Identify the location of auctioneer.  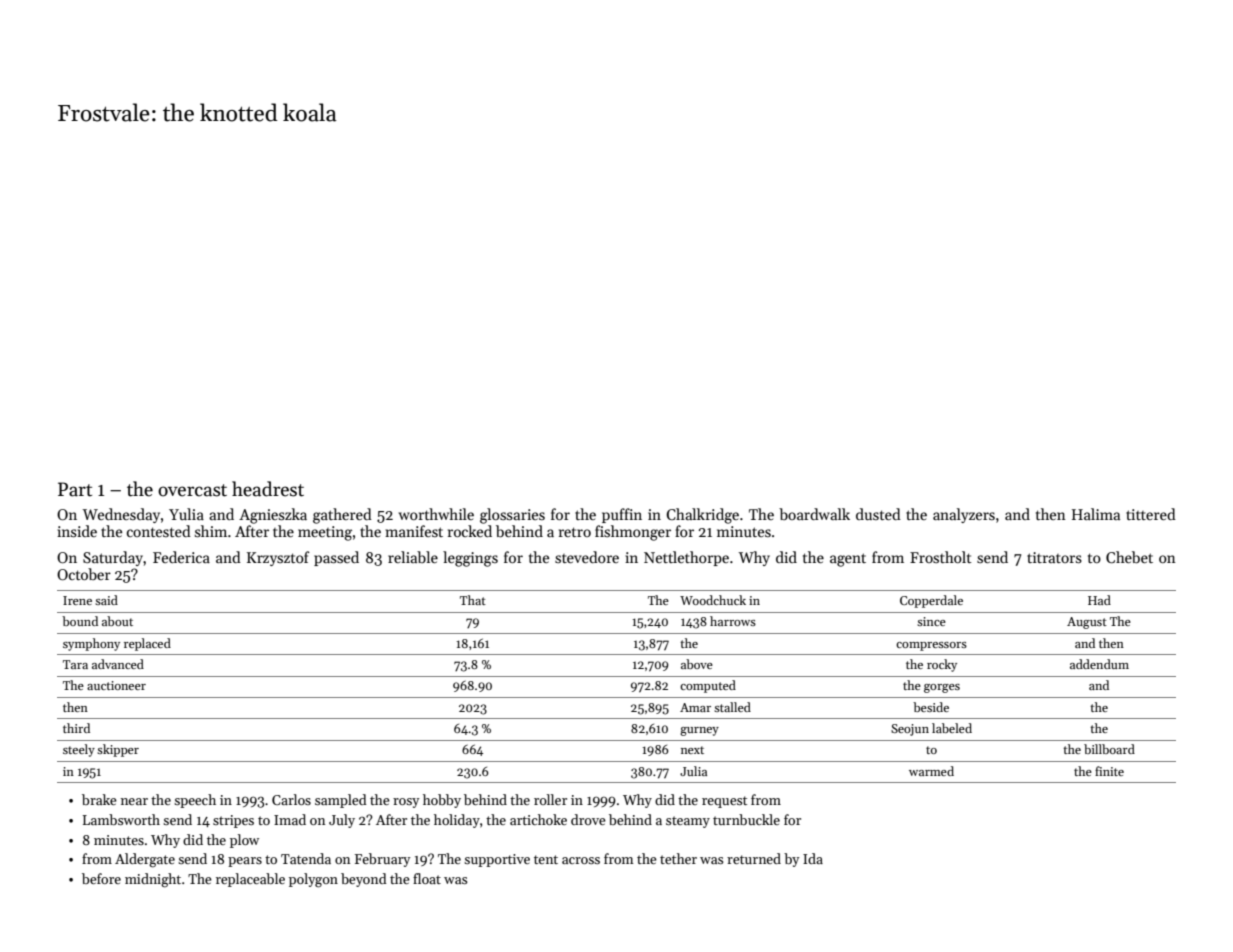
(116, 685).
